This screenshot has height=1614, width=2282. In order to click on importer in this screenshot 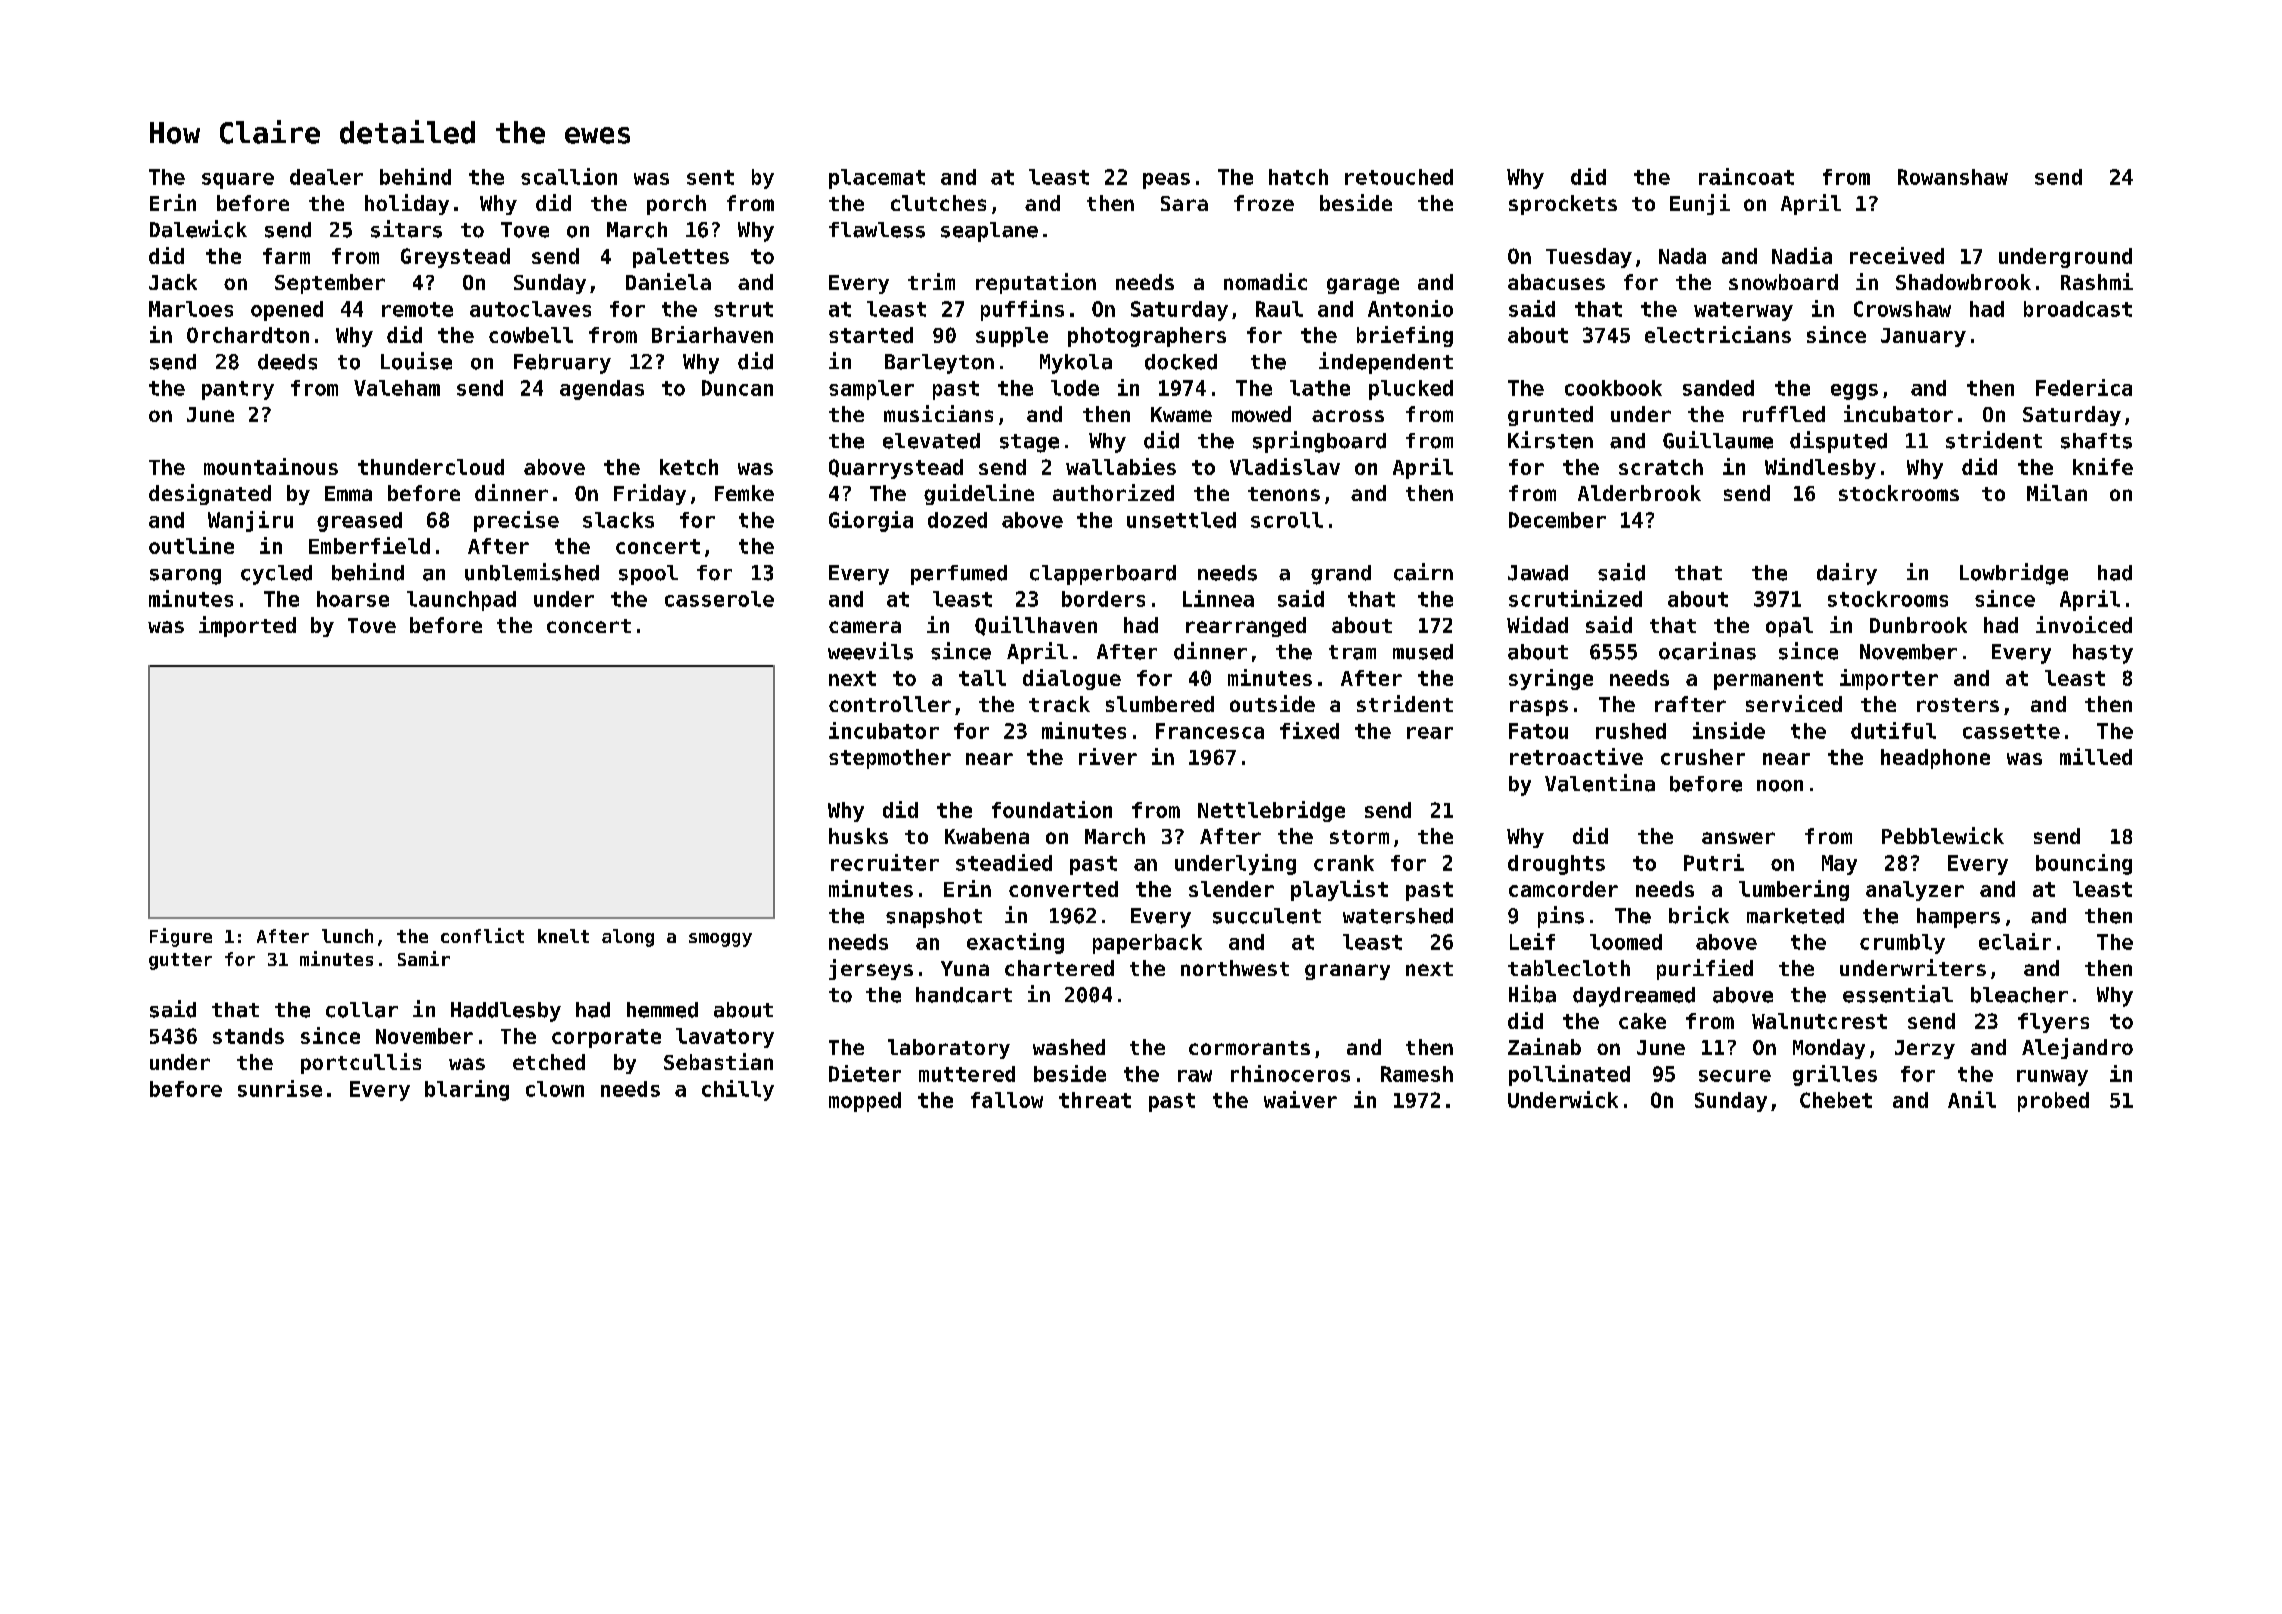, I will do `click(1889, 679)`.
